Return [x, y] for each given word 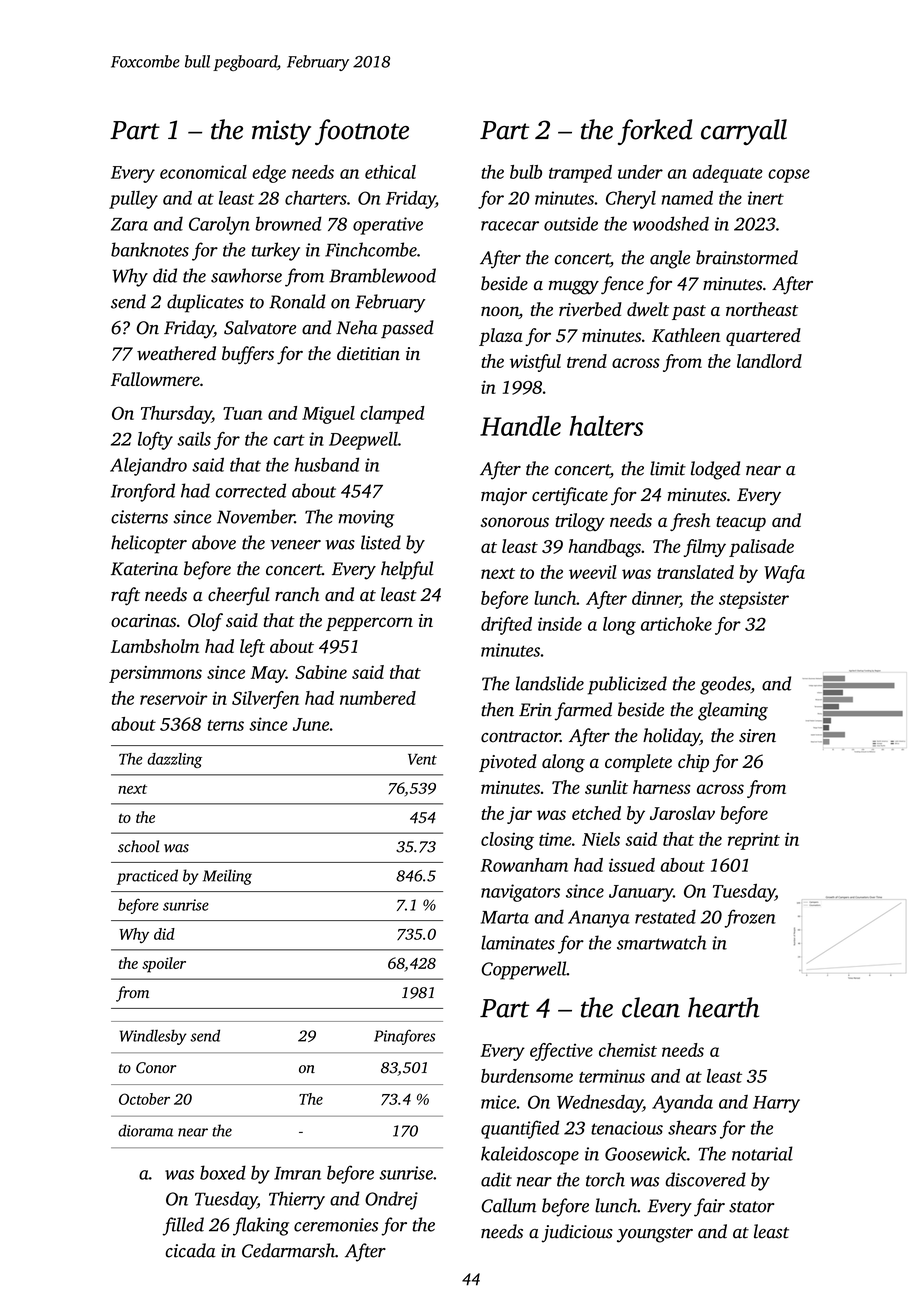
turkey [276, 251]
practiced [147, 877]
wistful [535, 363]
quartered [763, 337]
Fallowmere [155, 379]
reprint [754, 841]
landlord [769, 361]
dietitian [368, 353]
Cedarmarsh [288, 1250]
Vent [422, 759]
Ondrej [391, 1200]
